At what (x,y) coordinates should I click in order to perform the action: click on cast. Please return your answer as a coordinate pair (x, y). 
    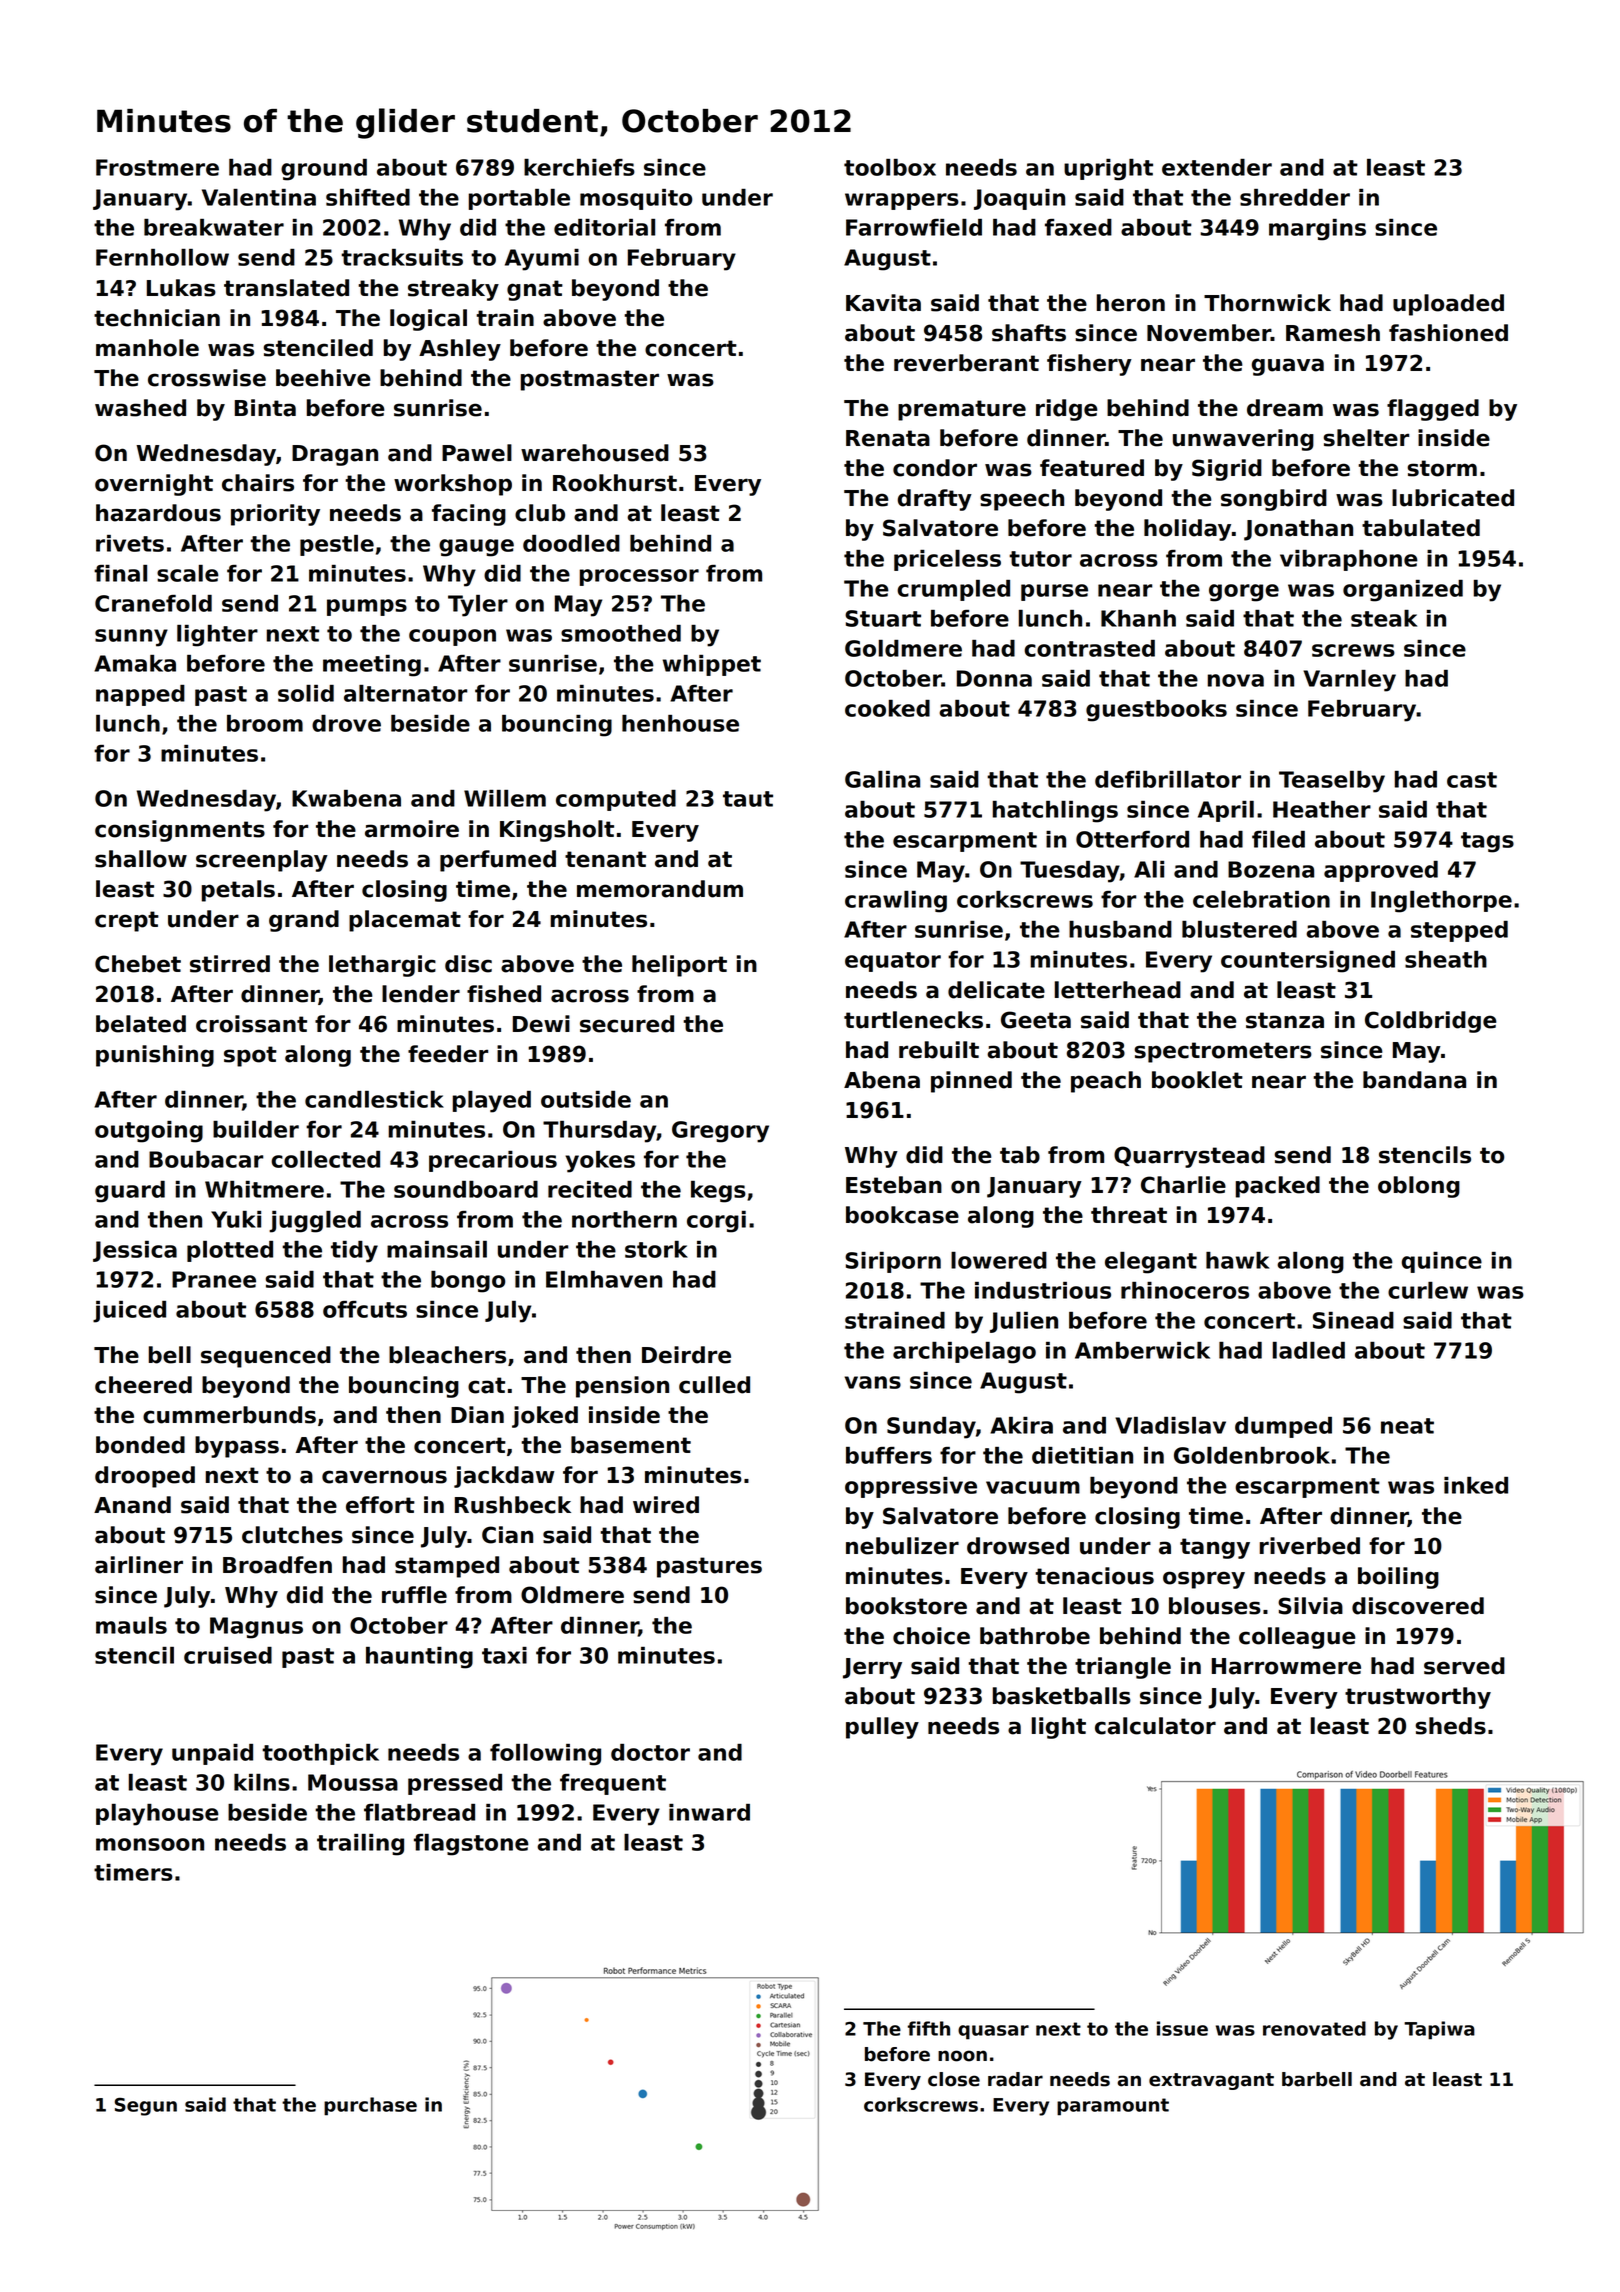
    Looking at the image, I should click on (1472, 780).
